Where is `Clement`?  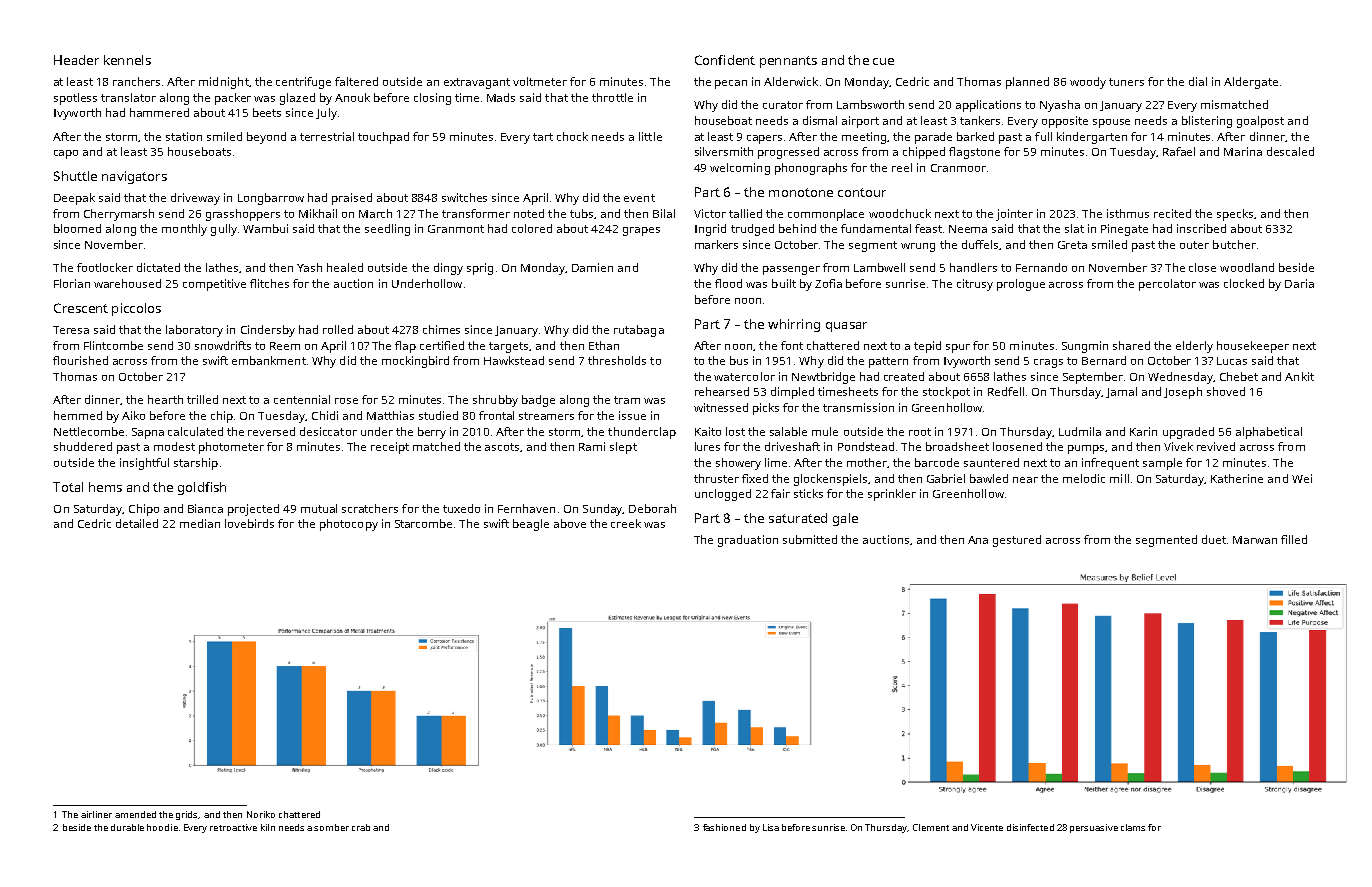
Clement is located at coordinates (931, 827).
